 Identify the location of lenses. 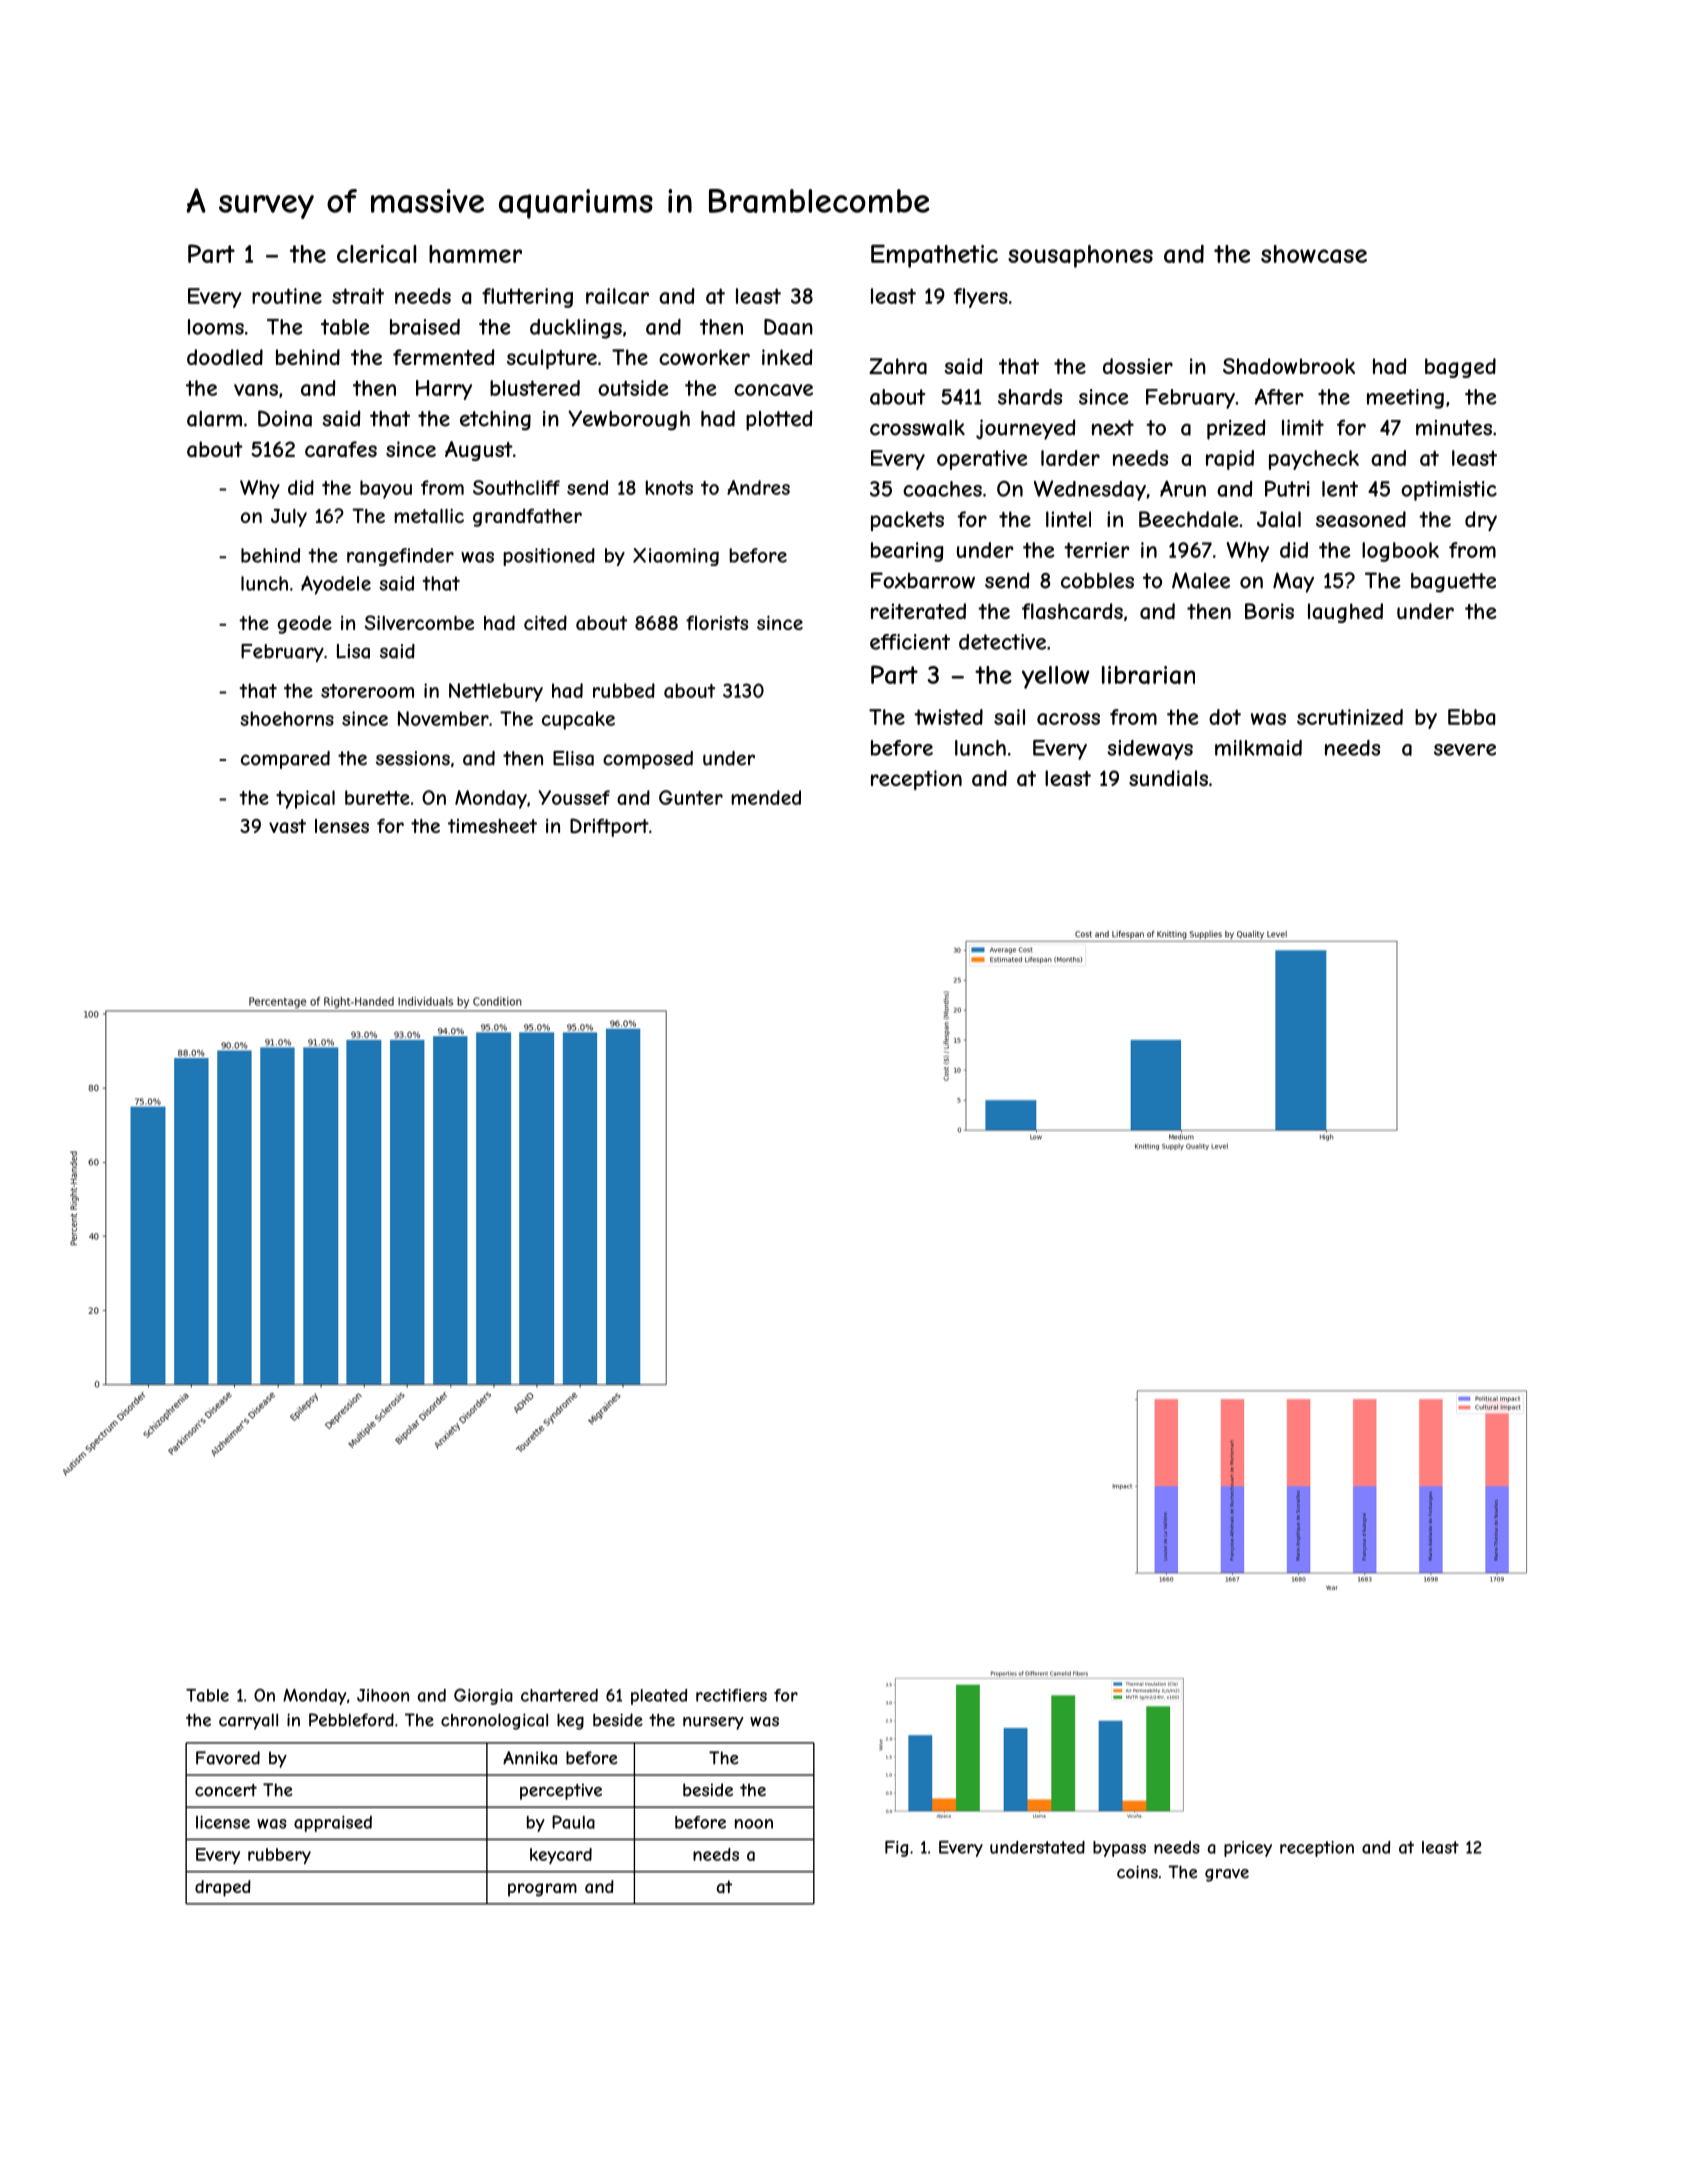
(342, 826).
